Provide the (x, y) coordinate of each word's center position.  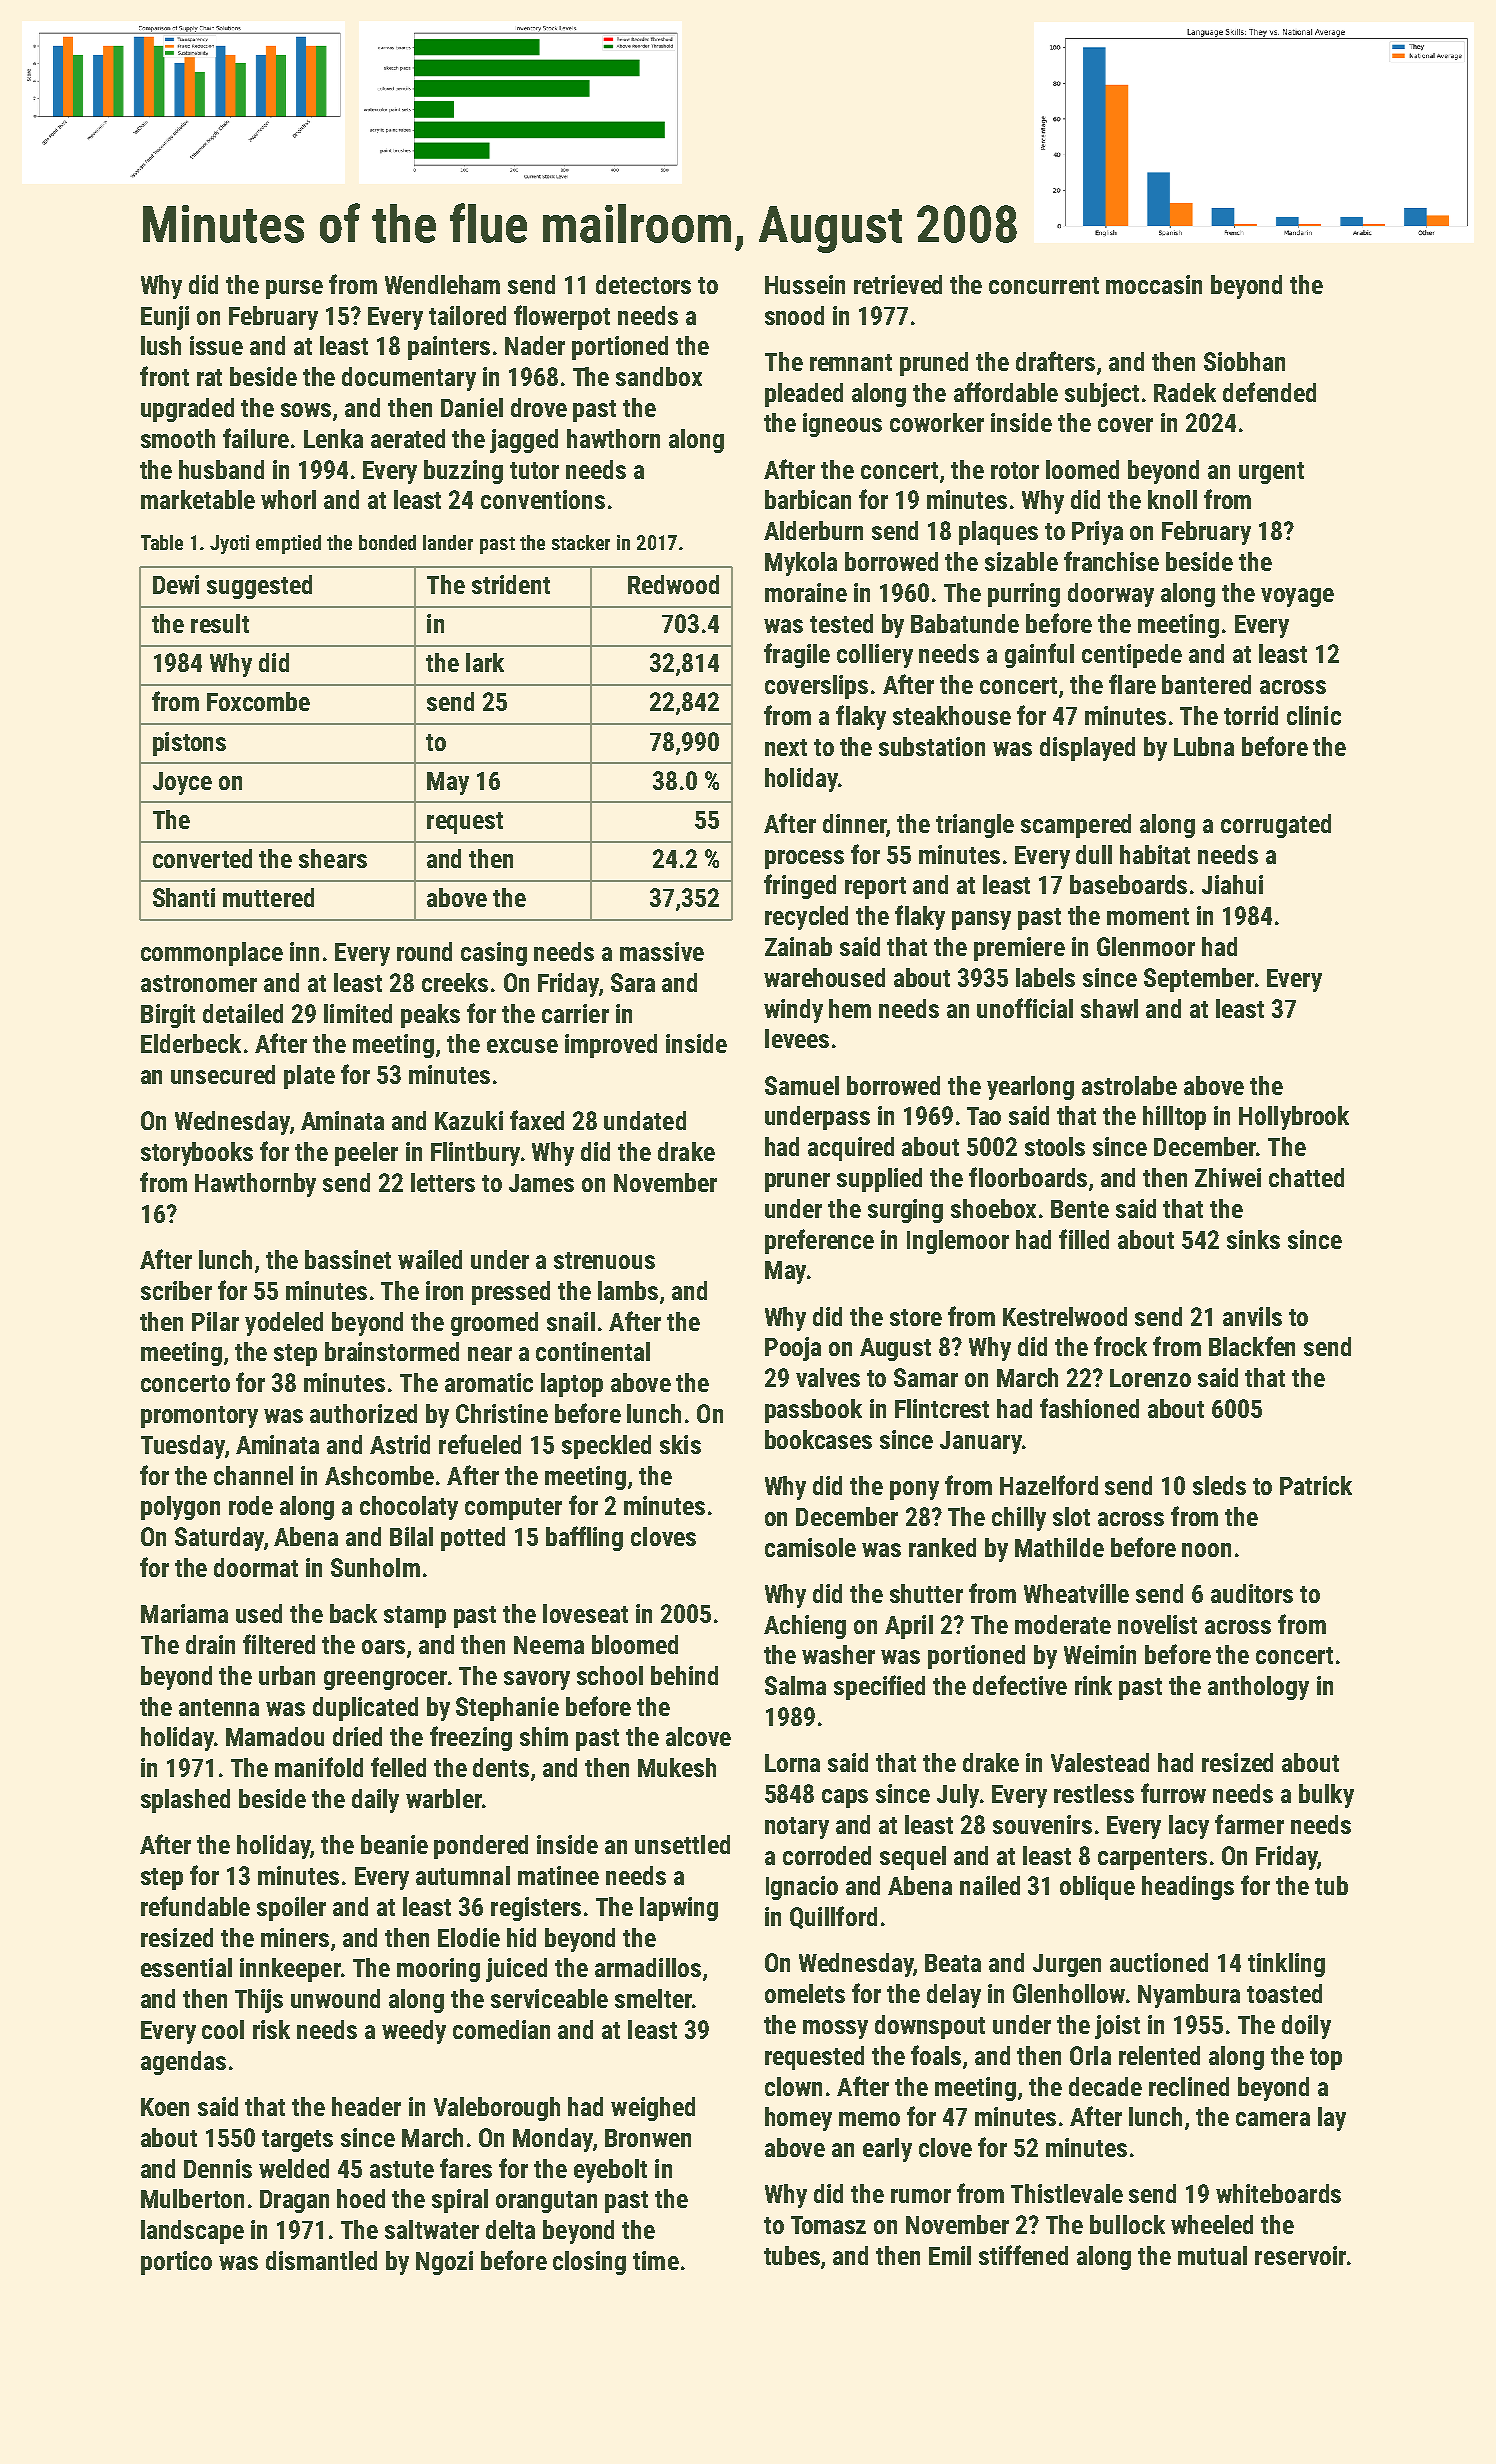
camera (1273, 2119)
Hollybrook (1294, 1118)
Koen (165, 2107)
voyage (1297, 597)
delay (954, 1996)
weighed (653, 2109)
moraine (806, 592)
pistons (189, 744)
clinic (1314, 715)
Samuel (802, 1085)
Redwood (673, 584)
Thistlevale (1067, 2193)
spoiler (291, 1909)
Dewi (176, 584)
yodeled (284, 1324)
